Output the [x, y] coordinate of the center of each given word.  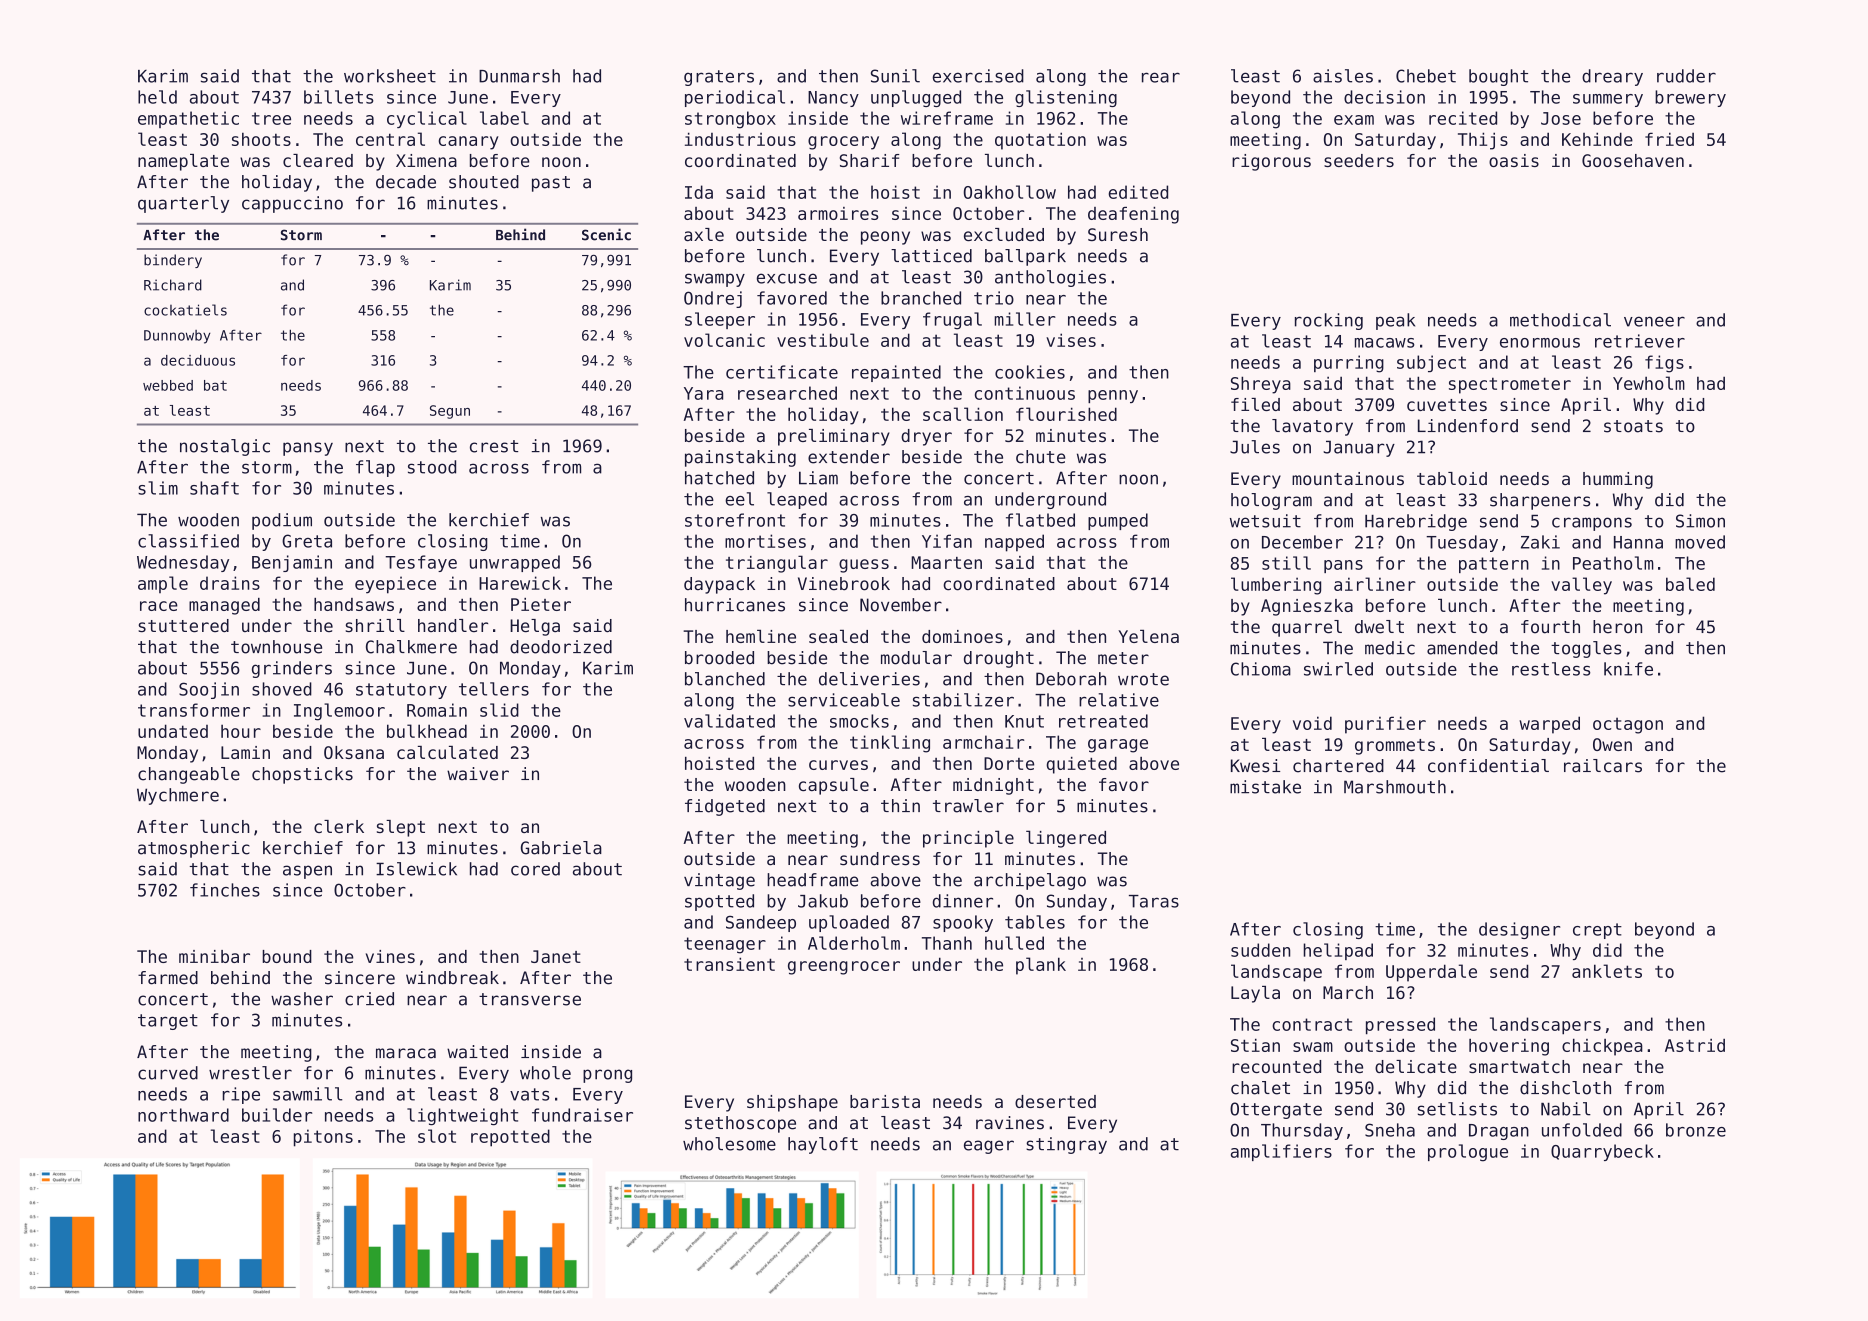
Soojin [209, 690]
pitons [323, 1138]
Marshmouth [1395, 787]
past [551, 184]
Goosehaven [1633, 160]
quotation [1040, 141]
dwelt [1379, 627]
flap [375, 468]
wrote [1143, 679]
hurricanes [735, 605]
